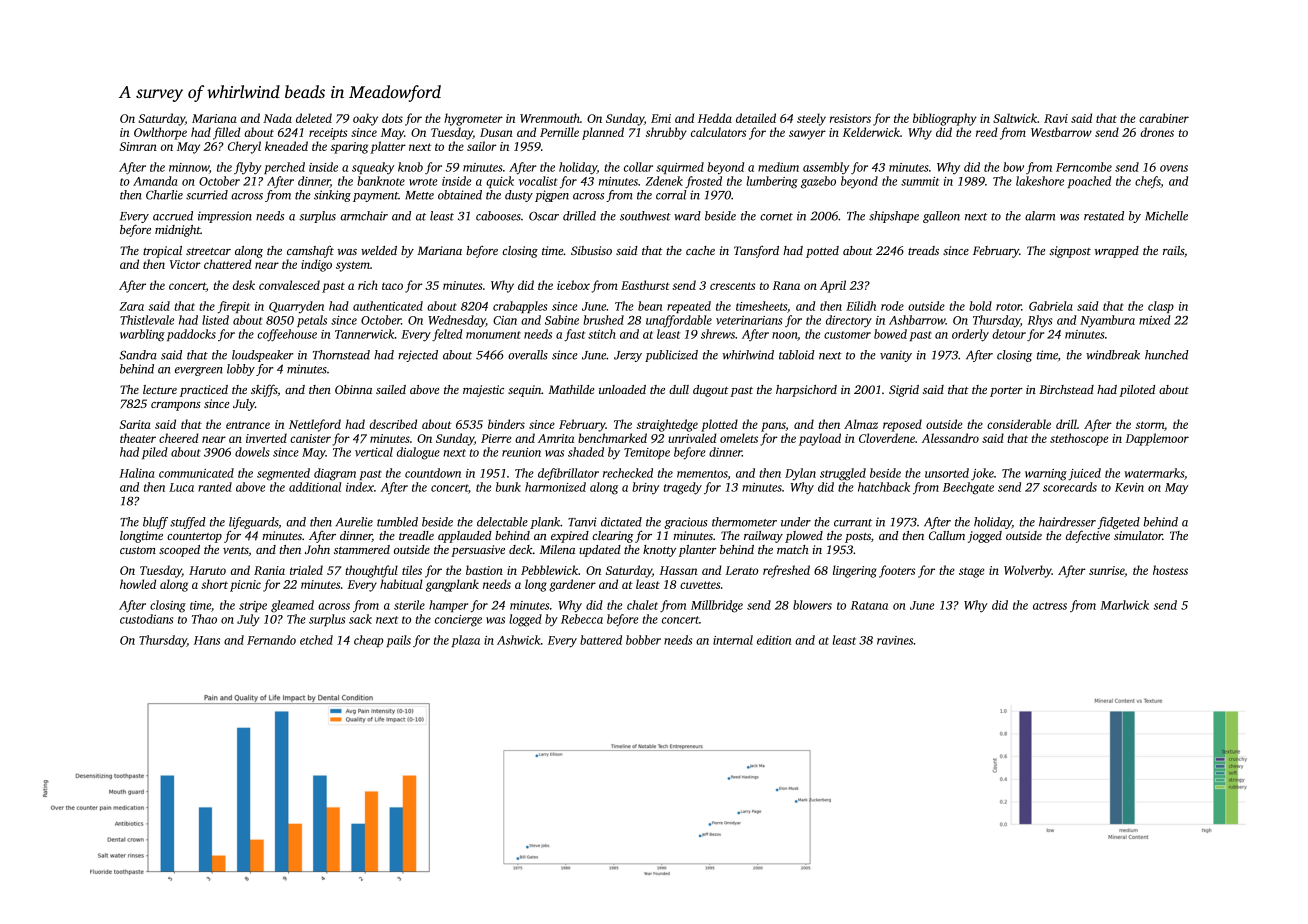 This screenshot has width=1308, height=924. Describe the element at coordinates (896, 356) in the screenshot. I see `vanity` at that location.
